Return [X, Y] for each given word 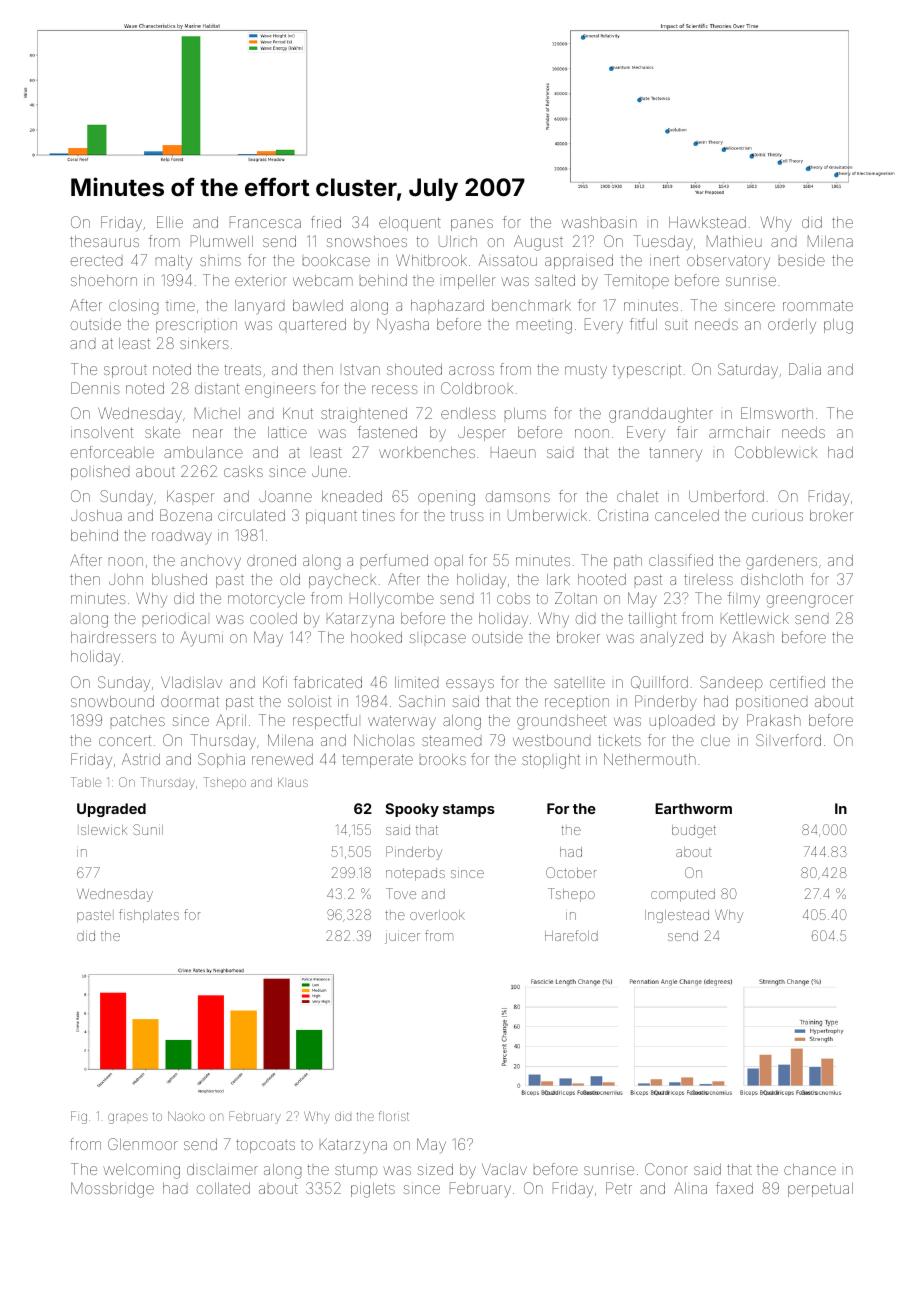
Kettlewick [755, 618]
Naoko [186, 1116]
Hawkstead [707, 222]
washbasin [599, 222]
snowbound [112, 701]
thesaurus [104, 241]
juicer [402, 938]
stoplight [551, 761]
